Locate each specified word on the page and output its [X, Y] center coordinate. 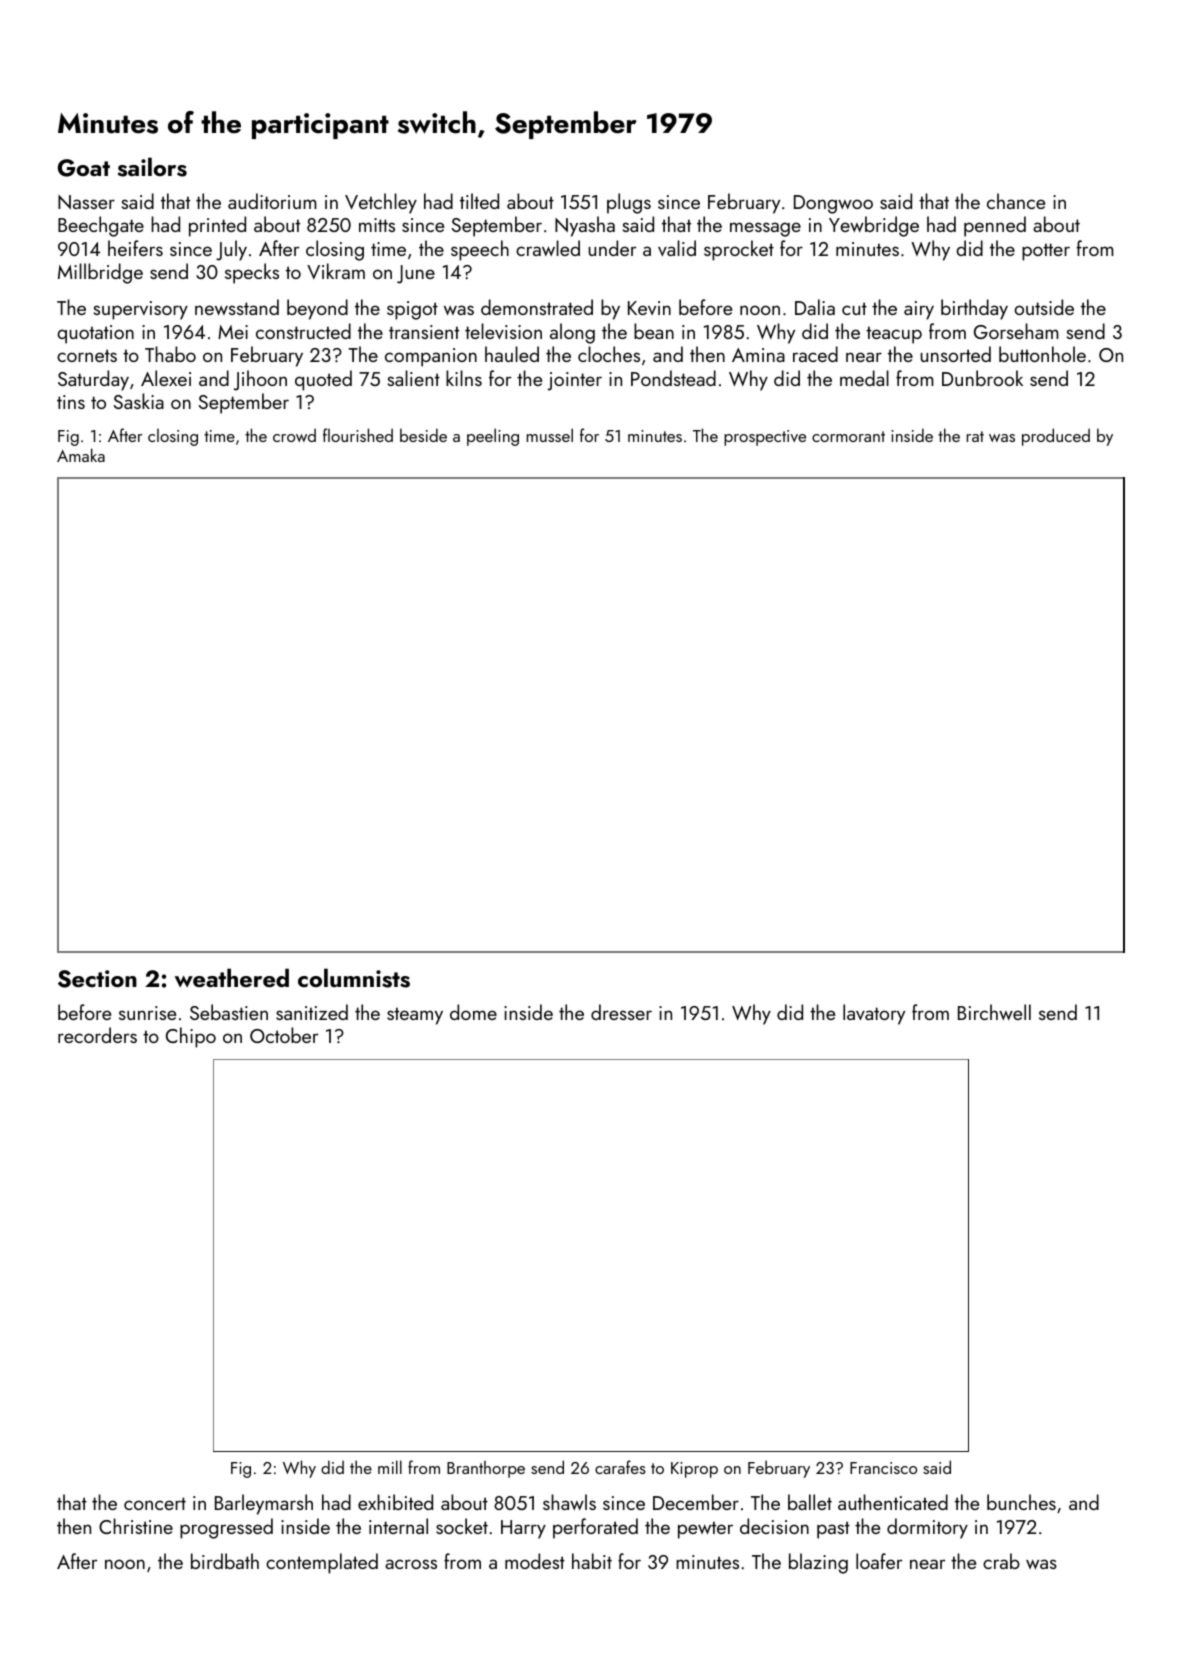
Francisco [883, 1468]
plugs [629, 203]
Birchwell [994, 1012]
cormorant [848, 436]
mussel [550, 435]
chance [1016, 201]
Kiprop [694, 1470]
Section [97, 979]
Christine [136, 1526]
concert [155, 1503]
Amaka [81, 455]
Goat [84, 168]
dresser [621, 1012]
